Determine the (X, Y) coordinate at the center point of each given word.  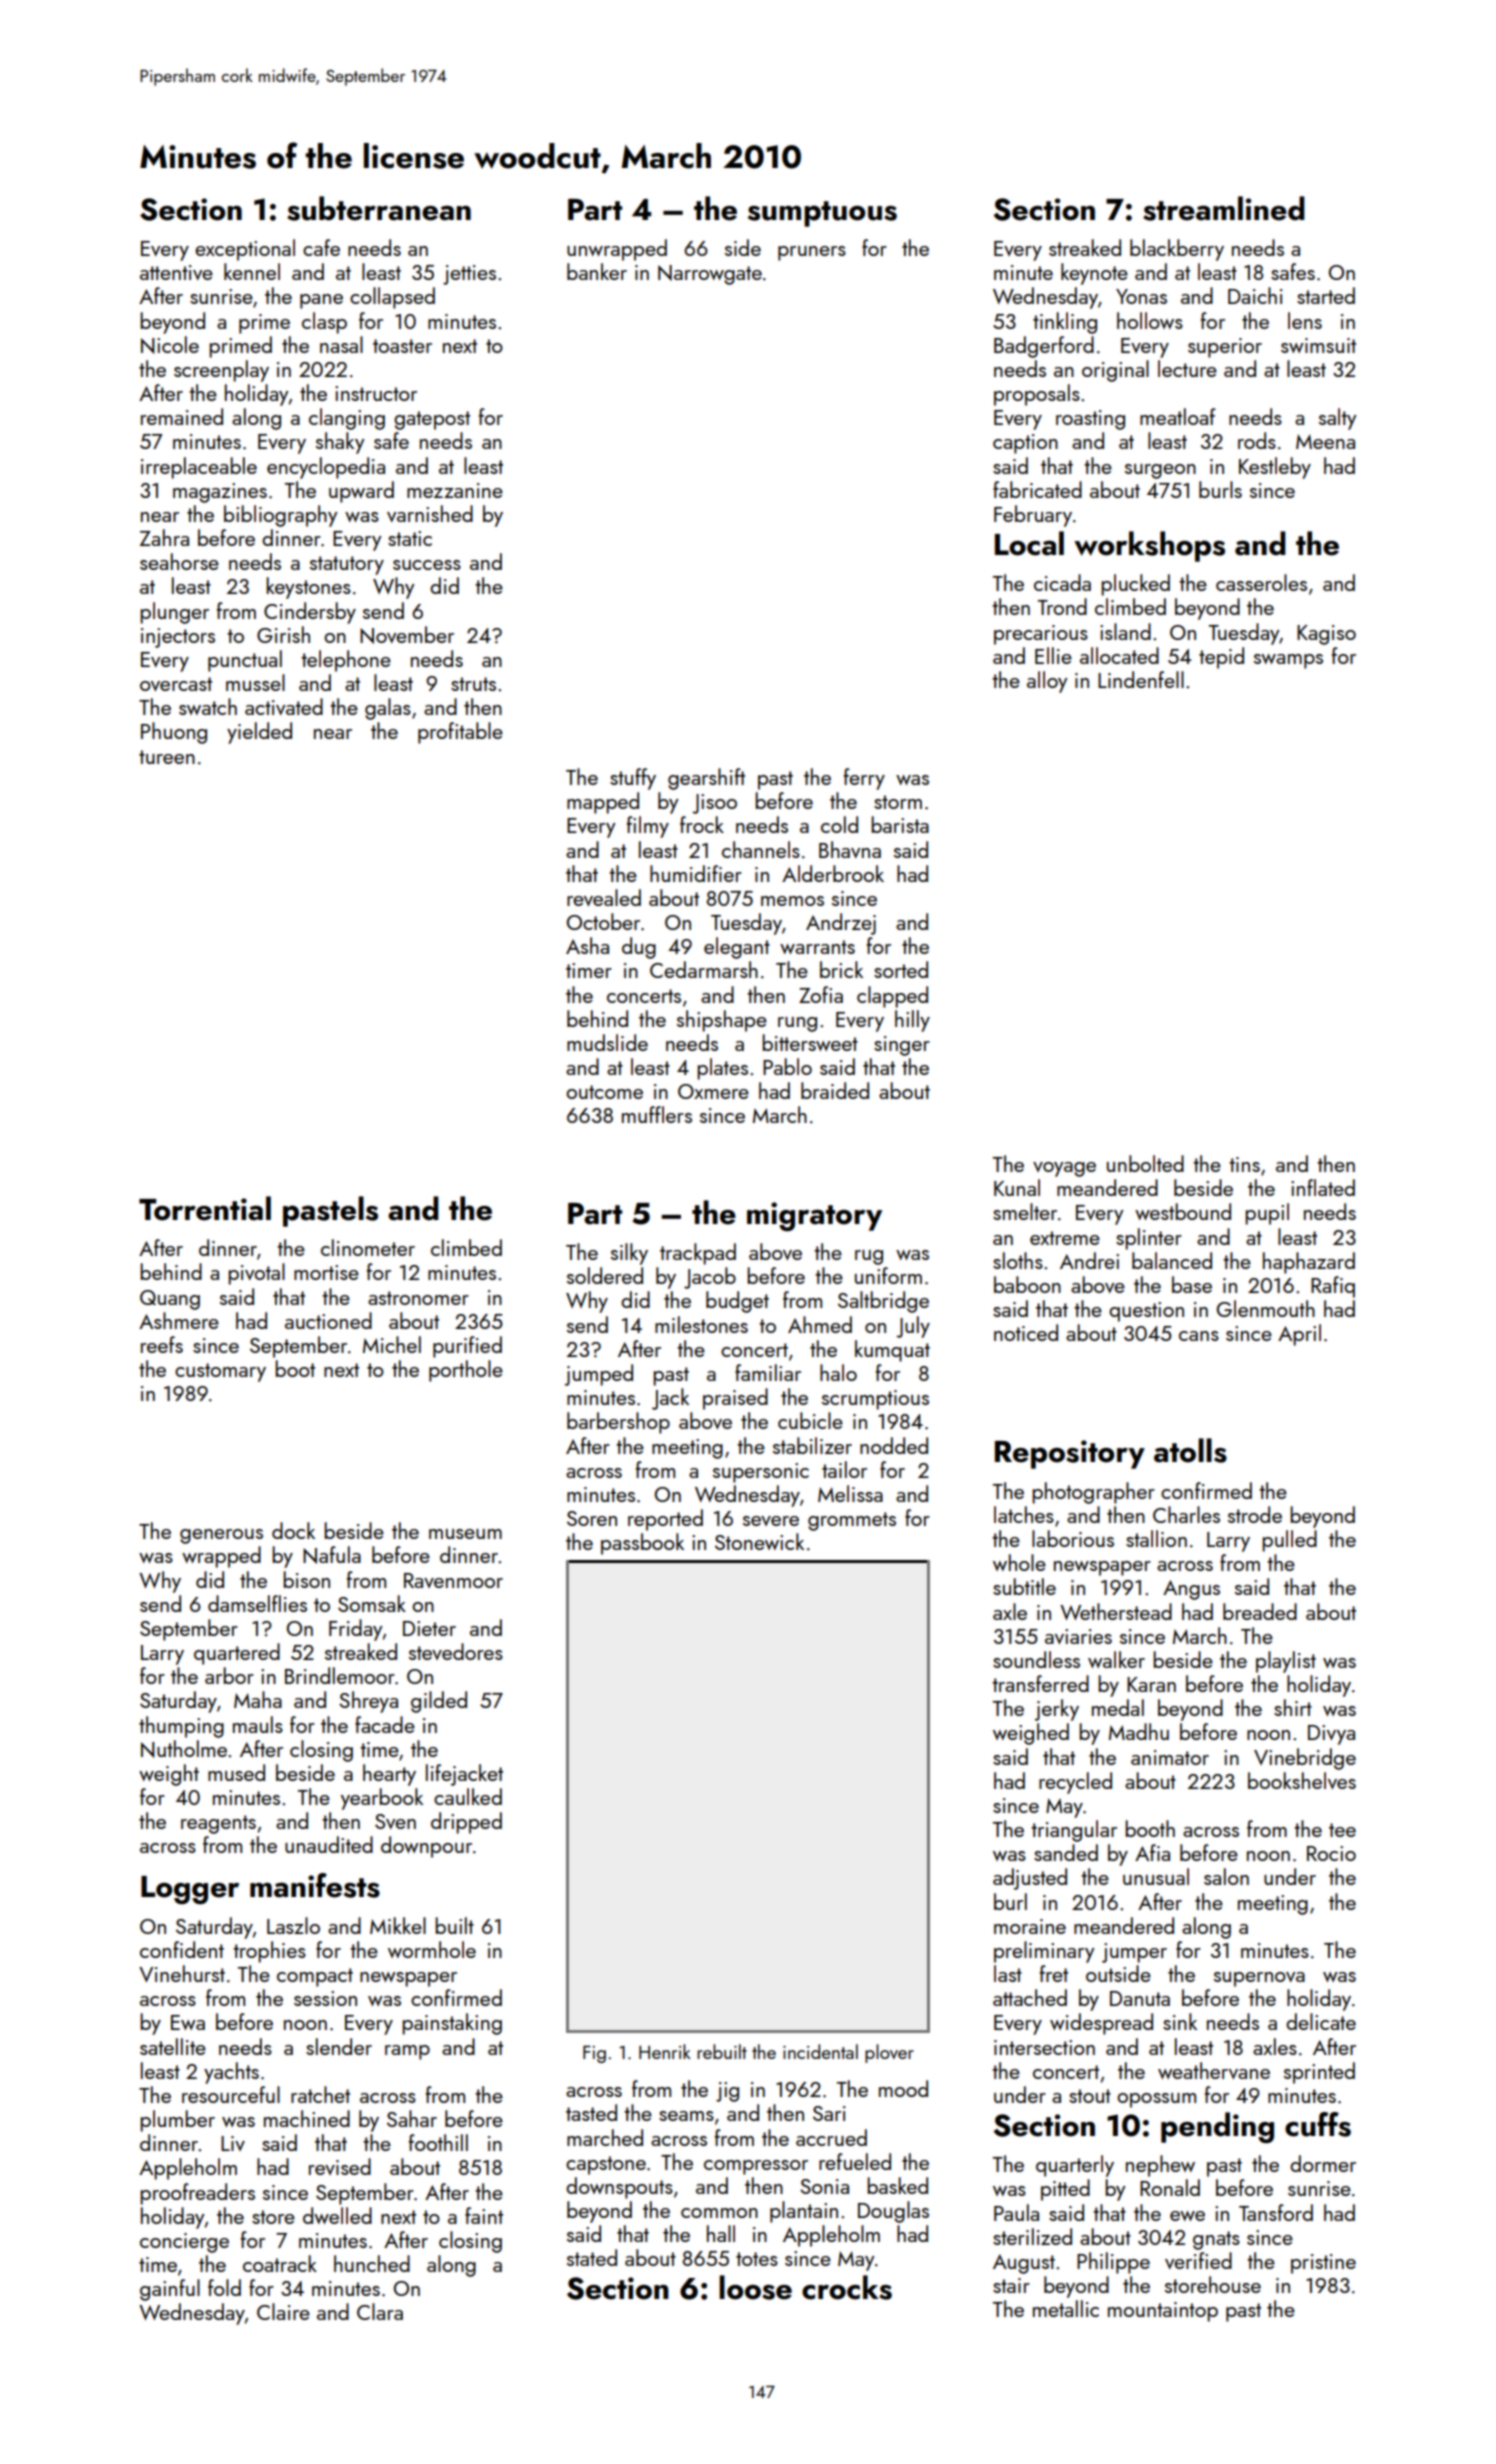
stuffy (633, 779)
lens (1305, 320)
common (719, 2213)
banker (597, 271)
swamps (1288, 661)
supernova (1259, 1979)
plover (889, 2053)
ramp (407, 2052)
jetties (469, 275)
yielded (259, 733)
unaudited (329, 1844)
